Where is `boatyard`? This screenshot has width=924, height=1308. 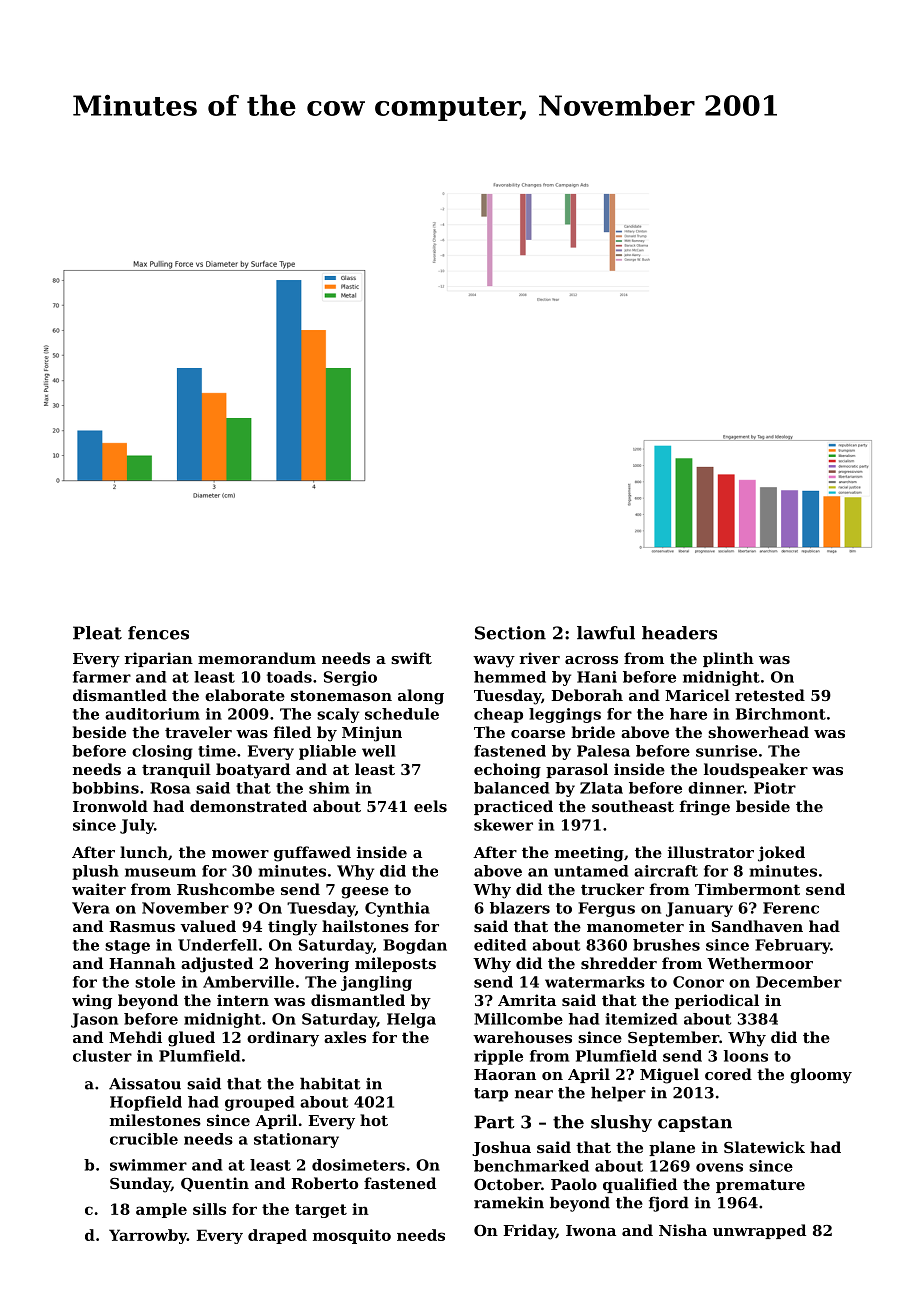
boatyard is located at coordinates (253, 771).
